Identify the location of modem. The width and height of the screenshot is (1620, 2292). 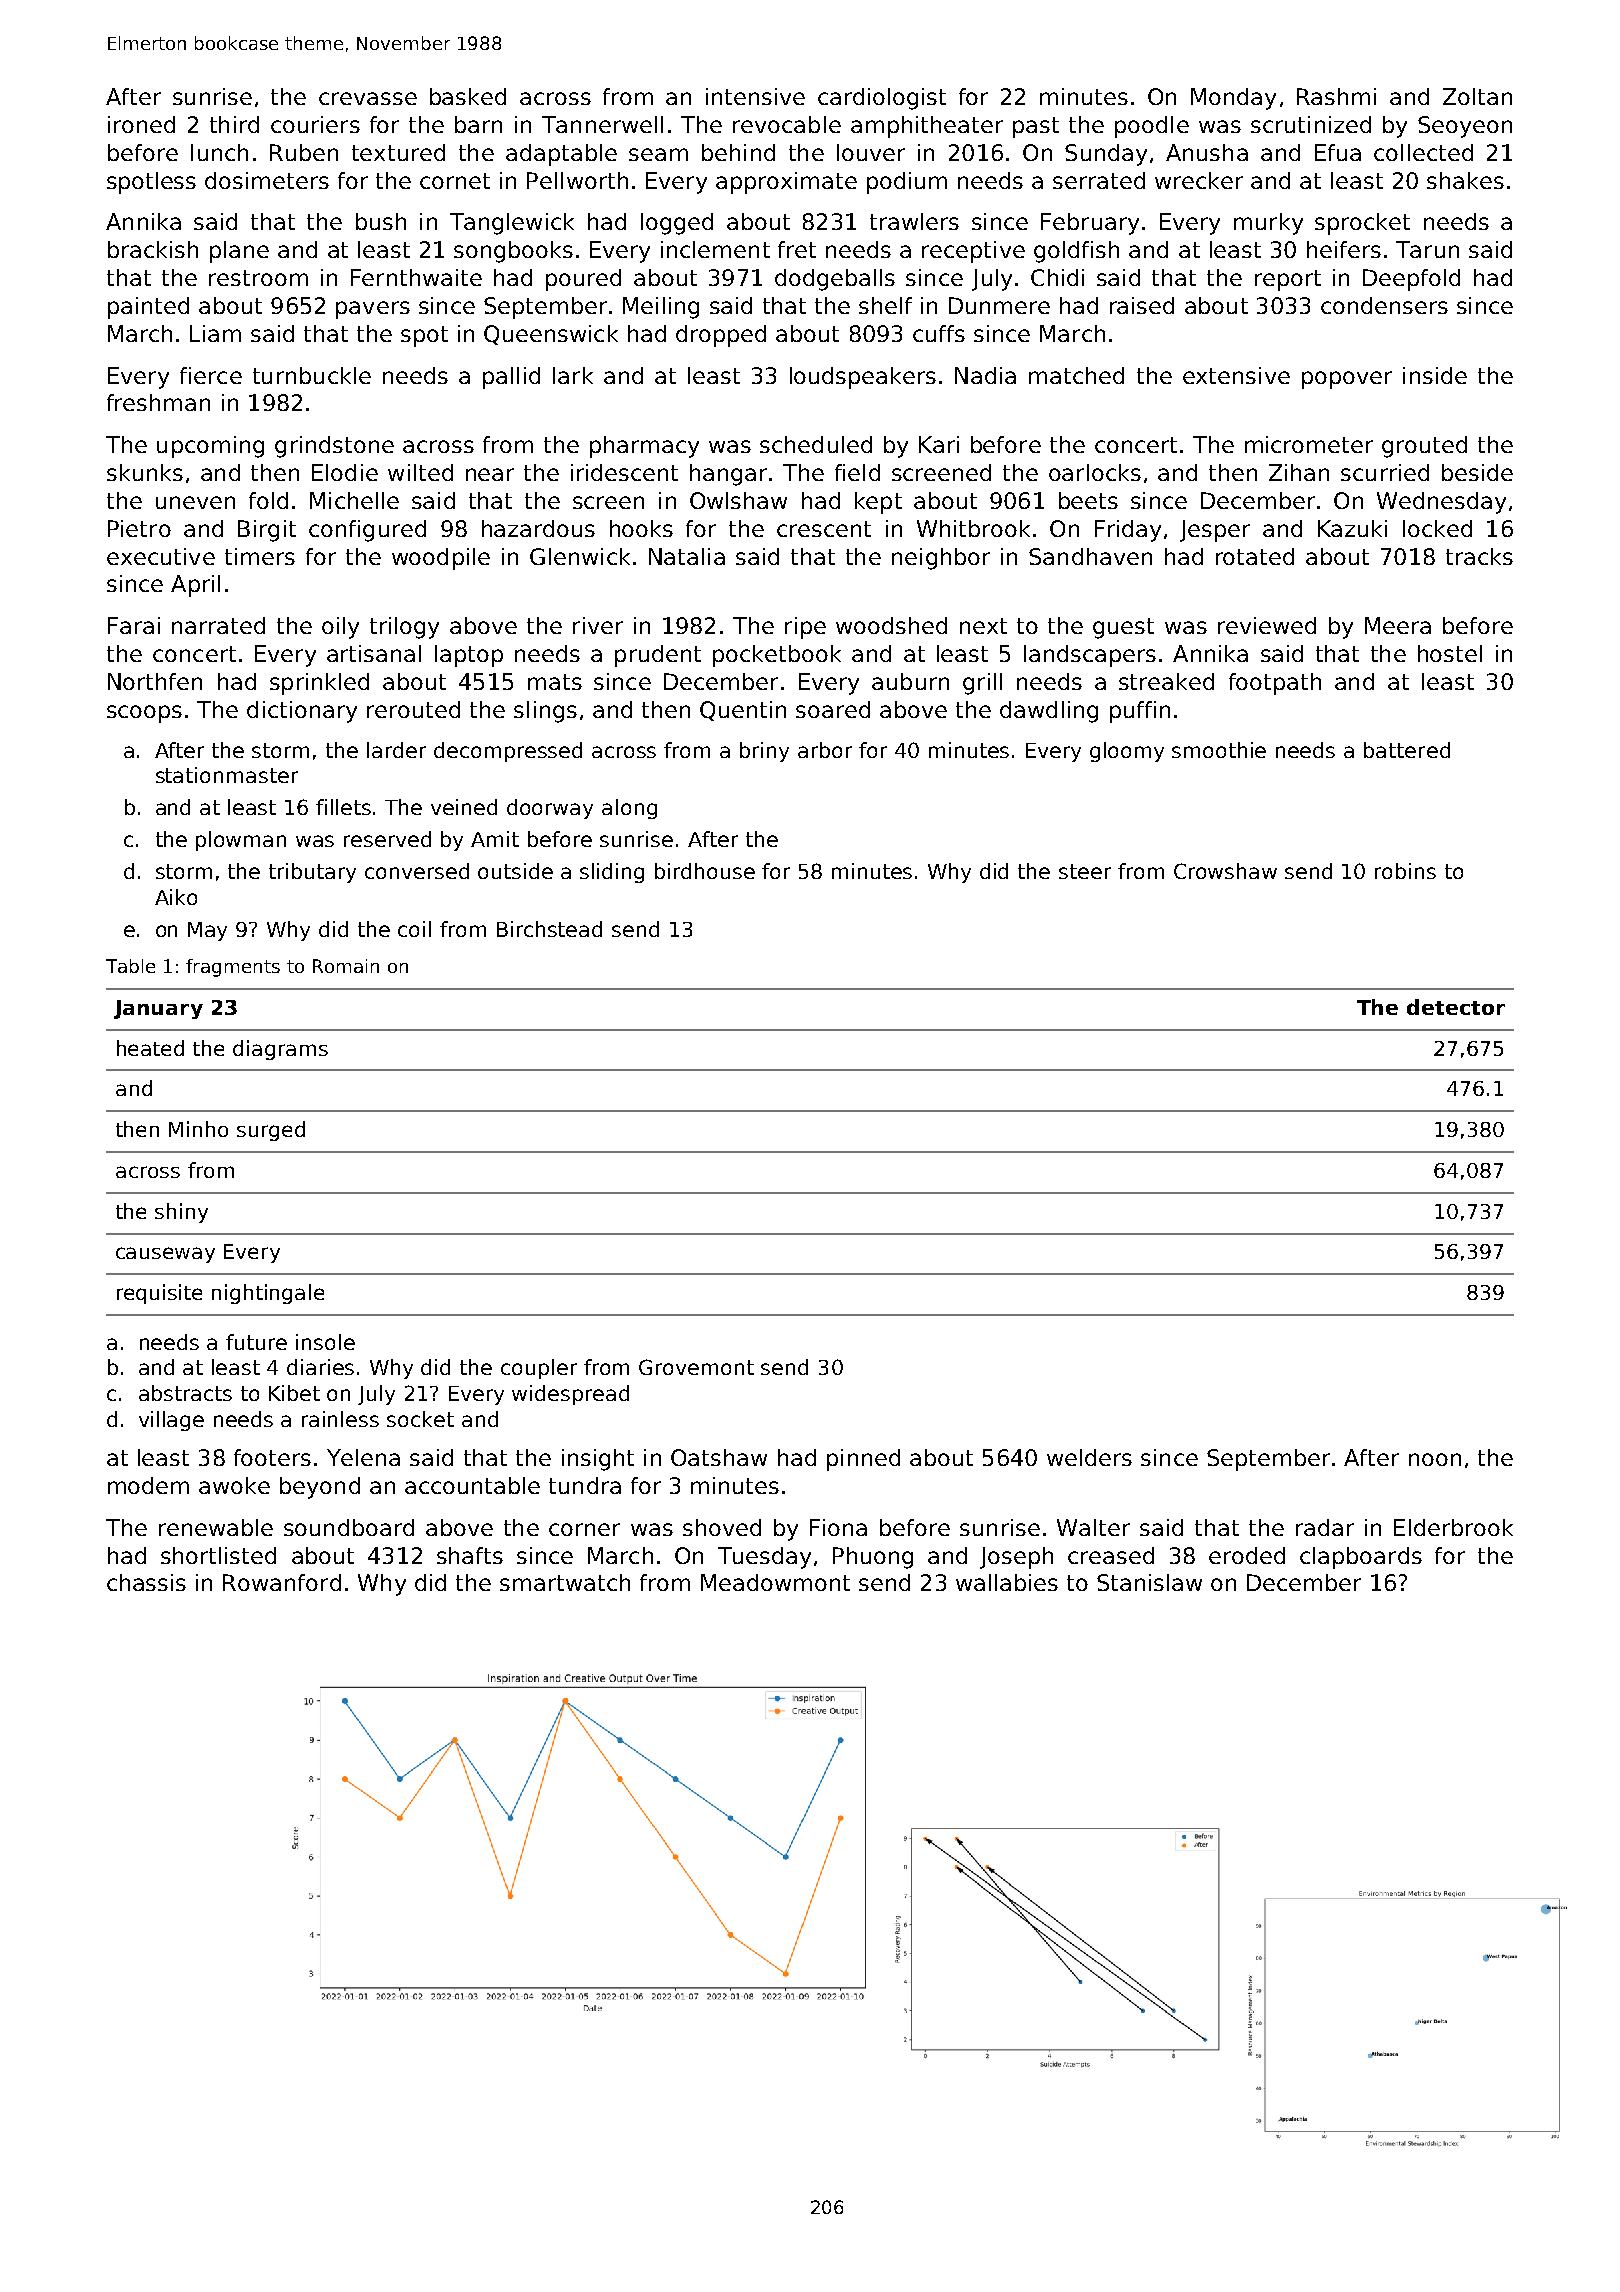
(148, 1485).
